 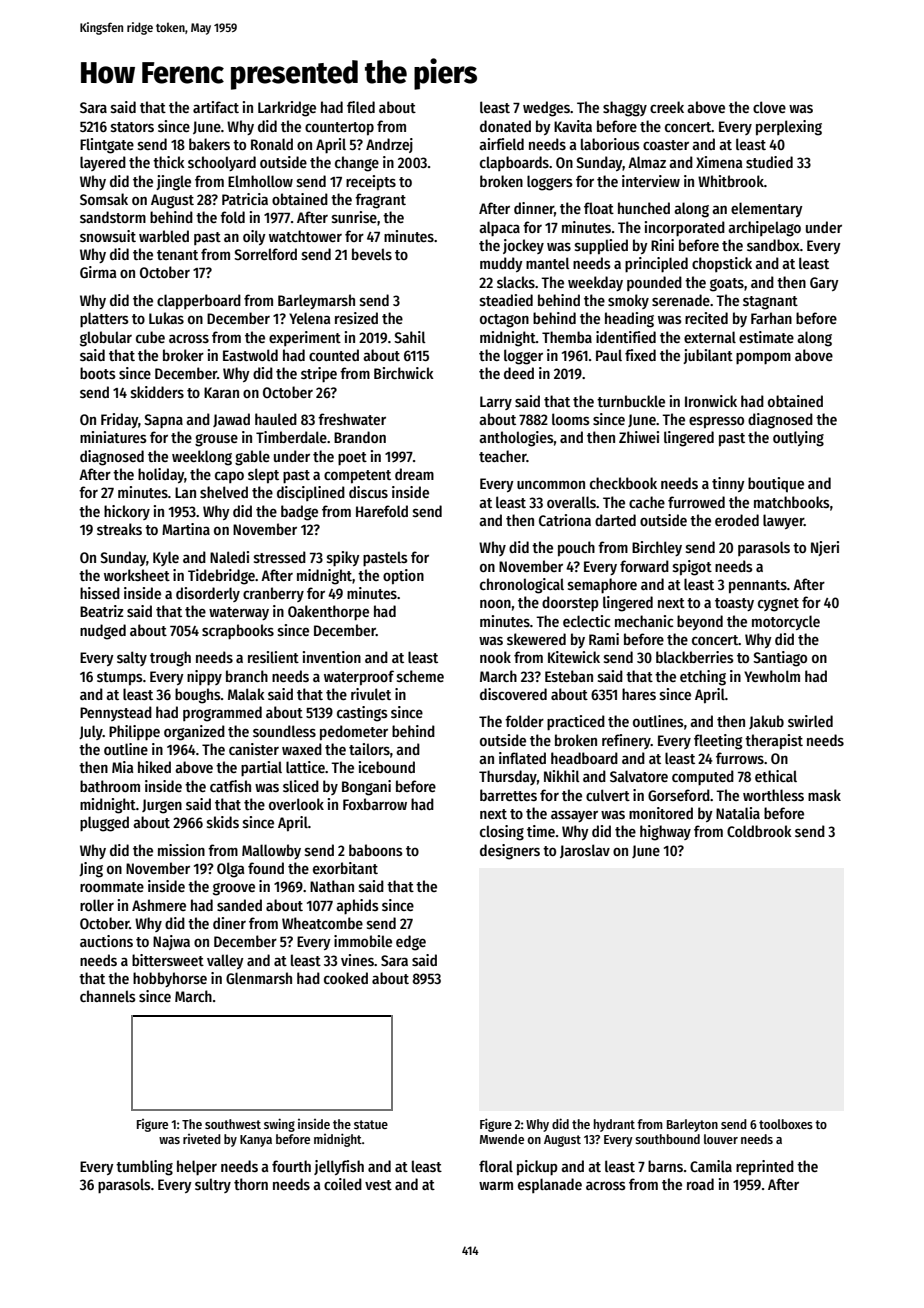 I want to click on looms, so click(x=571, y=419).
